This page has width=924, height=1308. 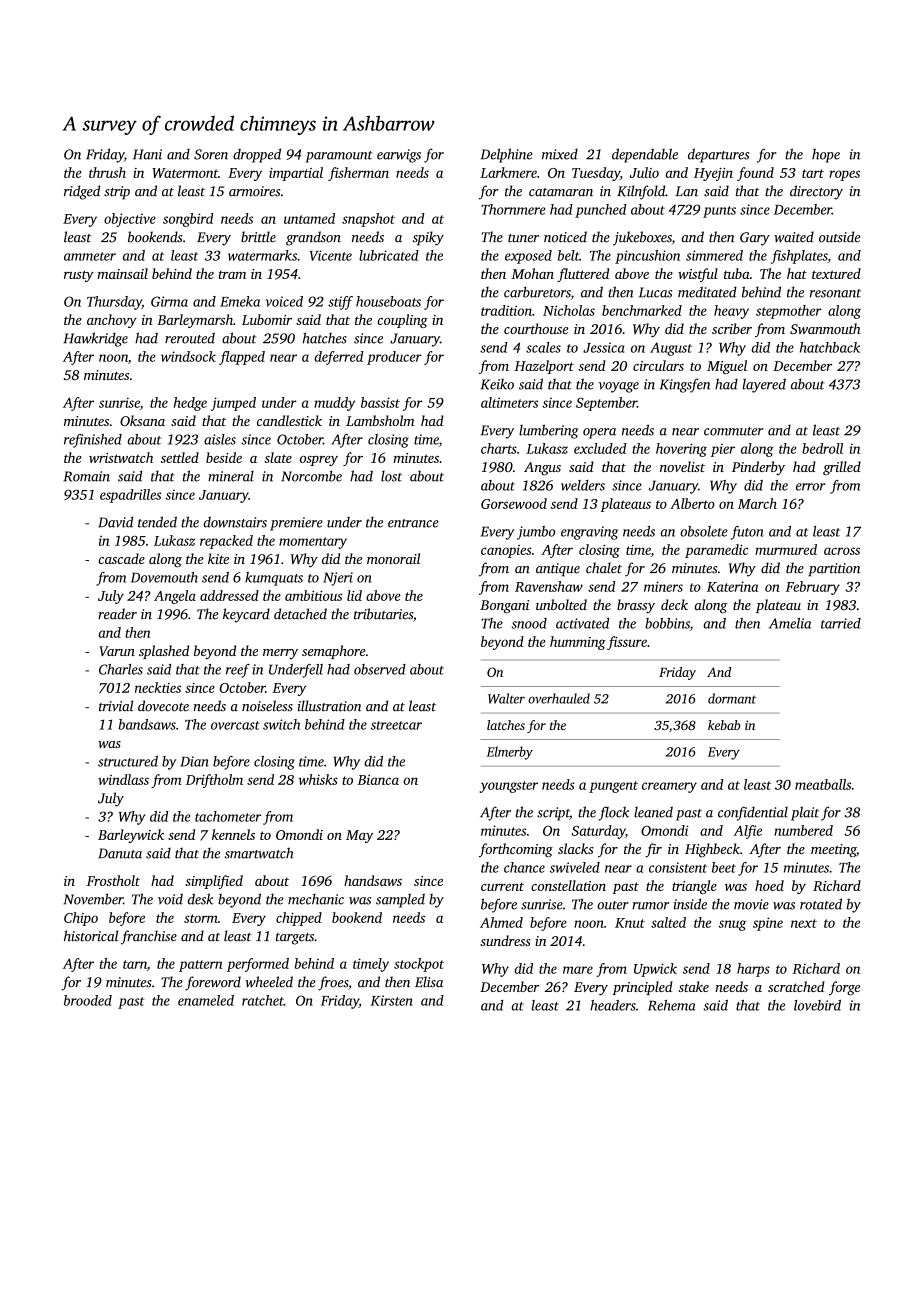 I want to click on bedroll, so click(x=822, y=448).
